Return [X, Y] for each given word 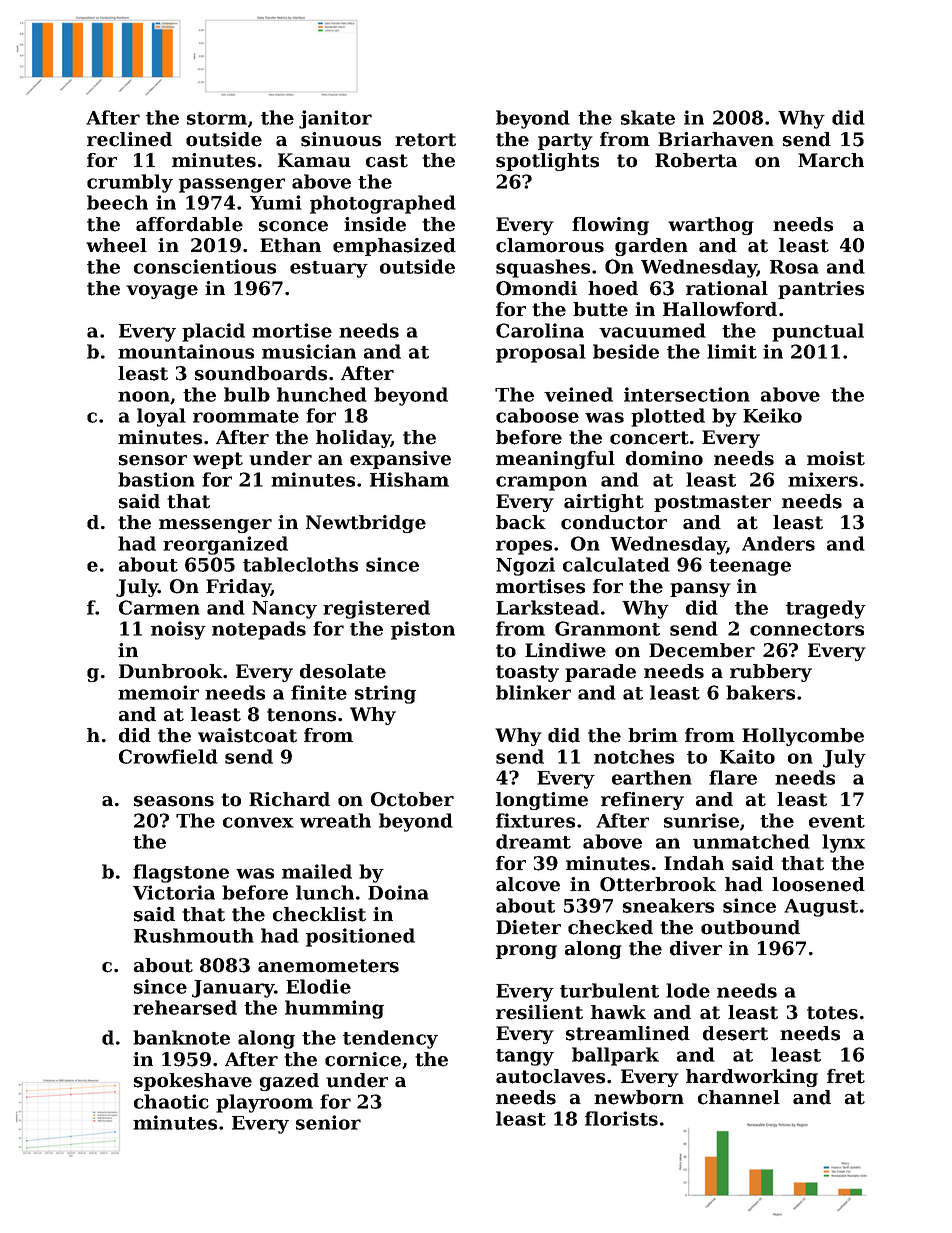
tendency [390, 1039]
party [565, 141]
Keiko [772, 415]
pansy [700, 590]
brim [653, 735]
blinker [533, 692]
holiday [353, 439]
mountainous [186, 351]
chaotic [171, 1101]
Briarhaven [716, 139]
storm [217, 118]
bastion [156, 479]
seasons [174, 801]
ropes [524, 547]
